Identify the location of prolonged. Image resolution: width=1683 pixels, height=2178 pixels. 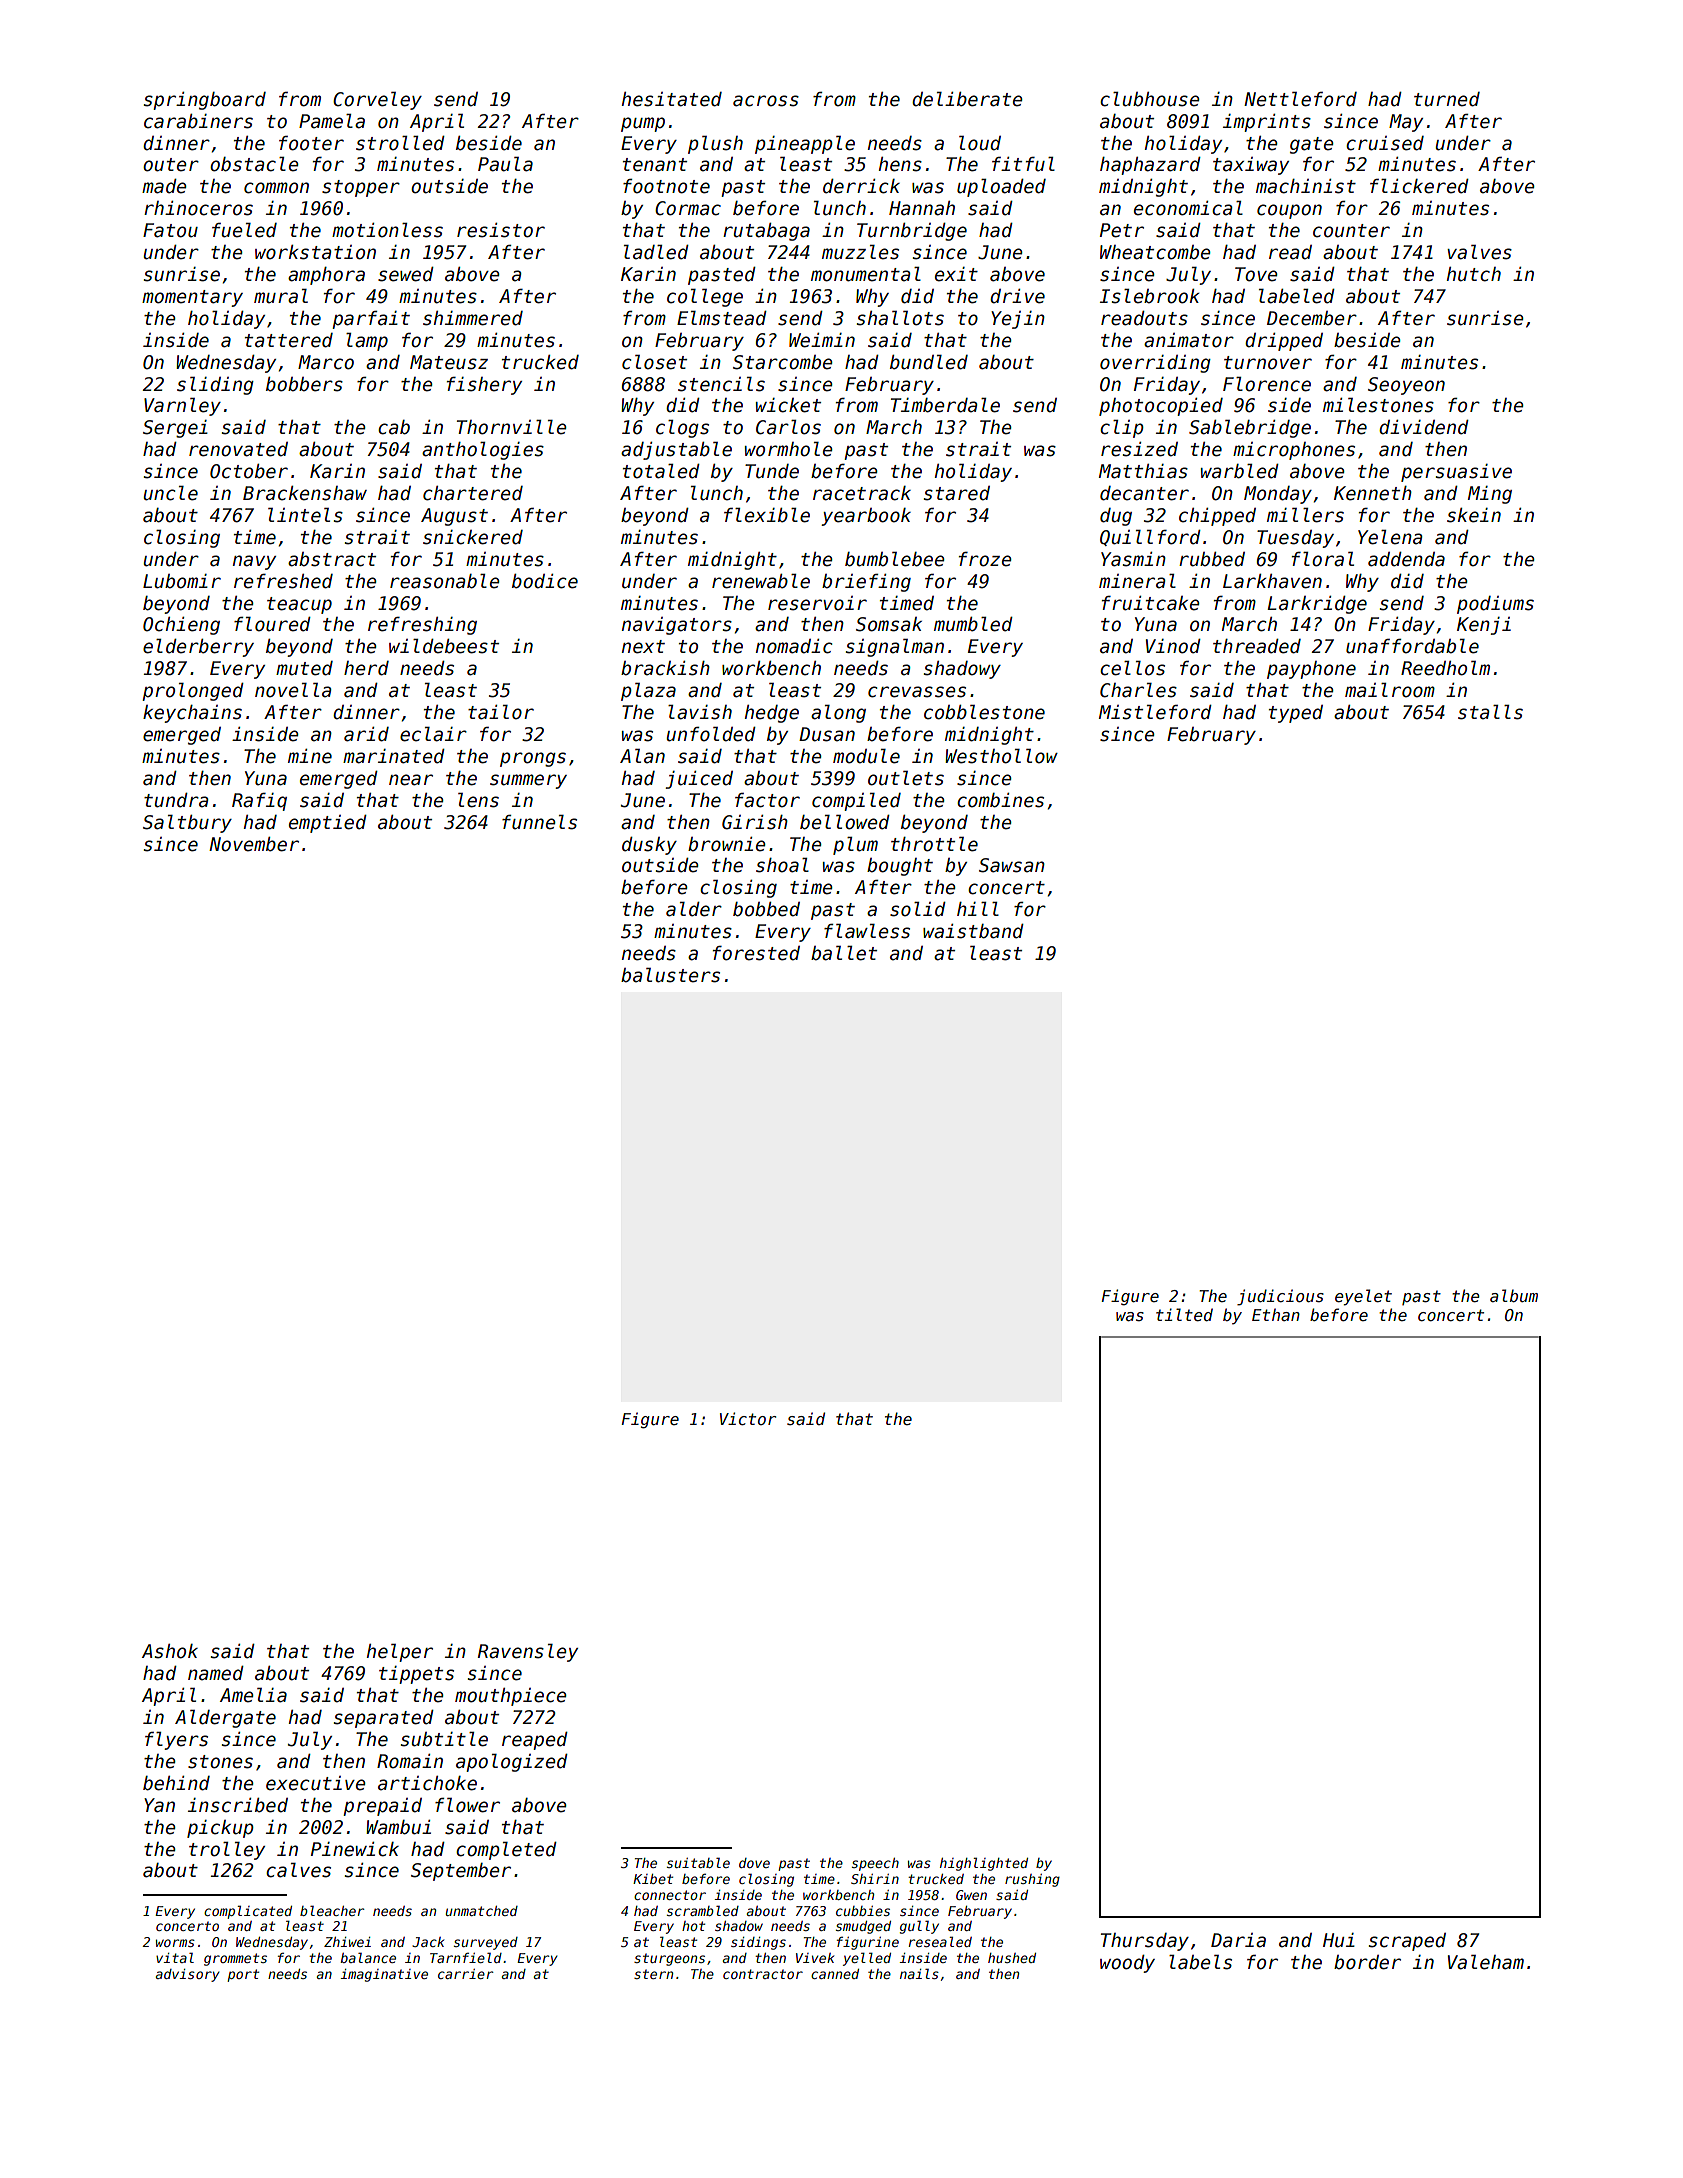
(193, 691).
